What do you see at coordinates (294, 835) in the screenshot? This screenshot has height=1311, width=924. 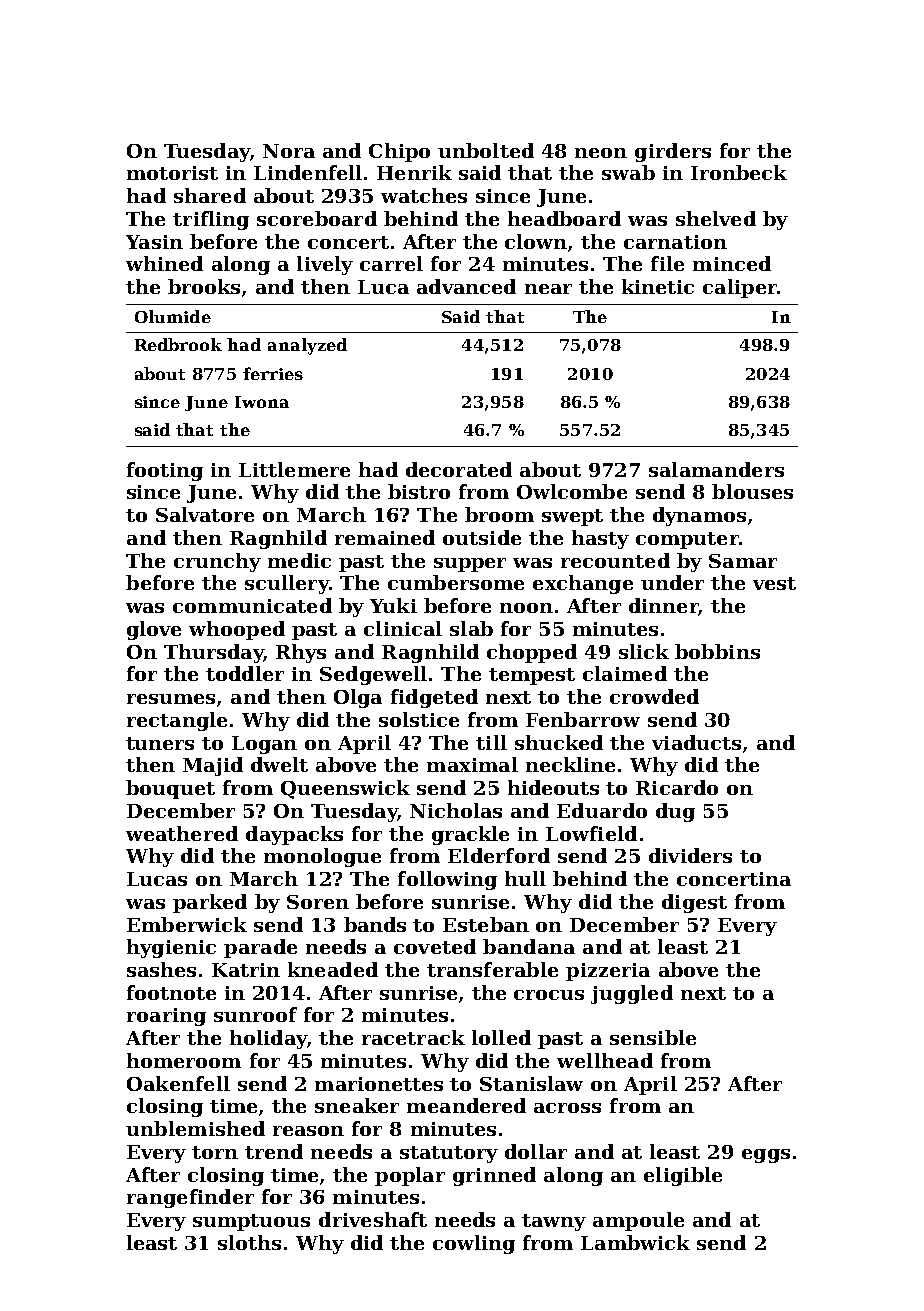 I see `daypacks` at bounding box center [294, 835].
